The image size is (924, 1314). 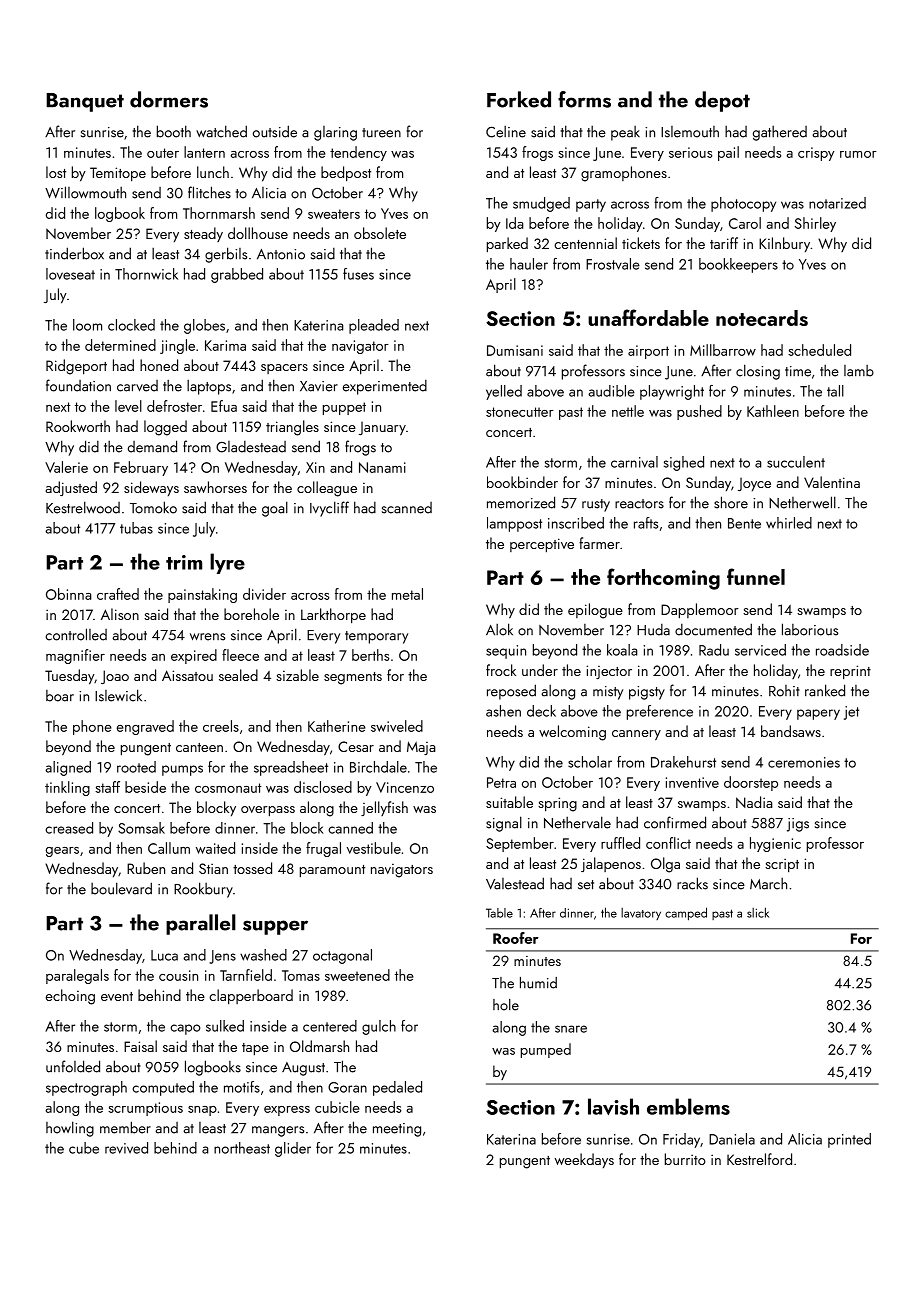 What do you see at coordinates (636, 735) in the document?
I see `cannery` at bounding box center [636, 735].
